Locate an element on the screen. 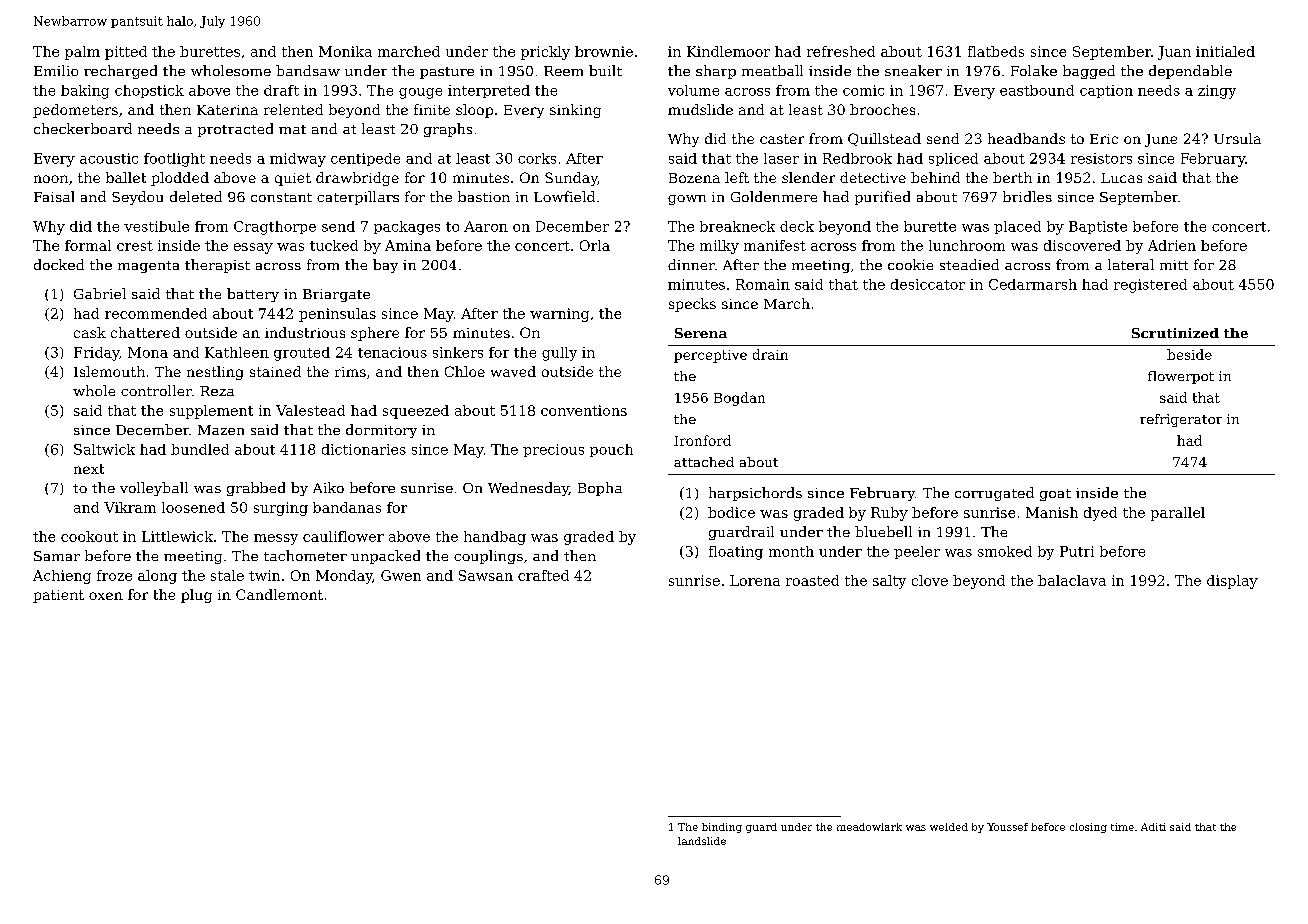 This screenshot has width=1308, height=924. Juan is located at coordinates (1174, 53).
